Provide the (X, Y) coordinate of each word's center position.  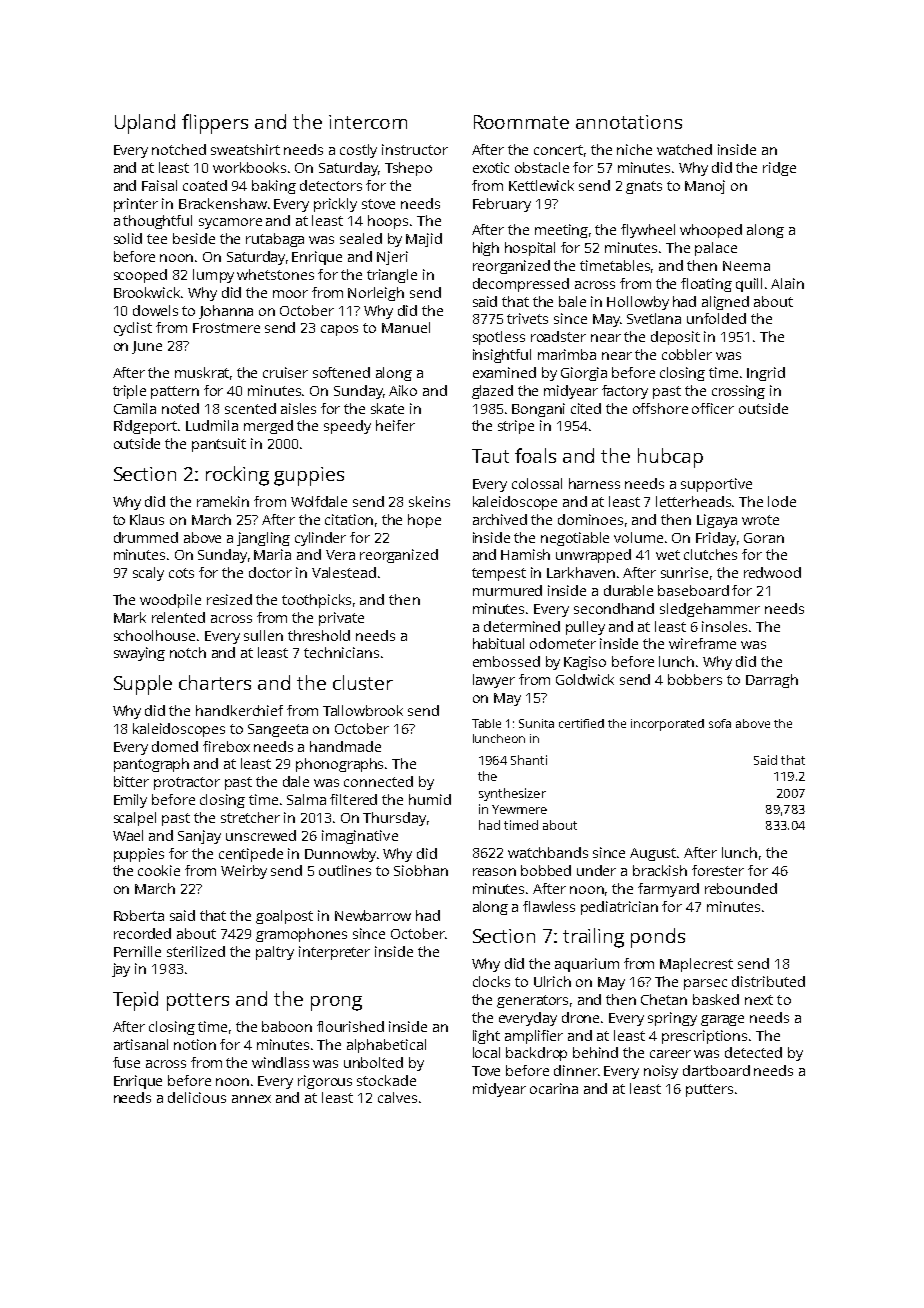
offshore (660, 408)
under (596, 870)
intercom (368, 122)
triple (129, 392)
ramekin (223, 501)
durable (628, 590)
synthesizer (512, 794)
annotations (629, 122)
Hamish (525, 554)
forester (718, 870)
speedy (347, 427)
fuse (126, 1062)
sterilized (196, 951)
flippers (215, 124)
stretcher (250, 817)
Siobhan (421, 870)
